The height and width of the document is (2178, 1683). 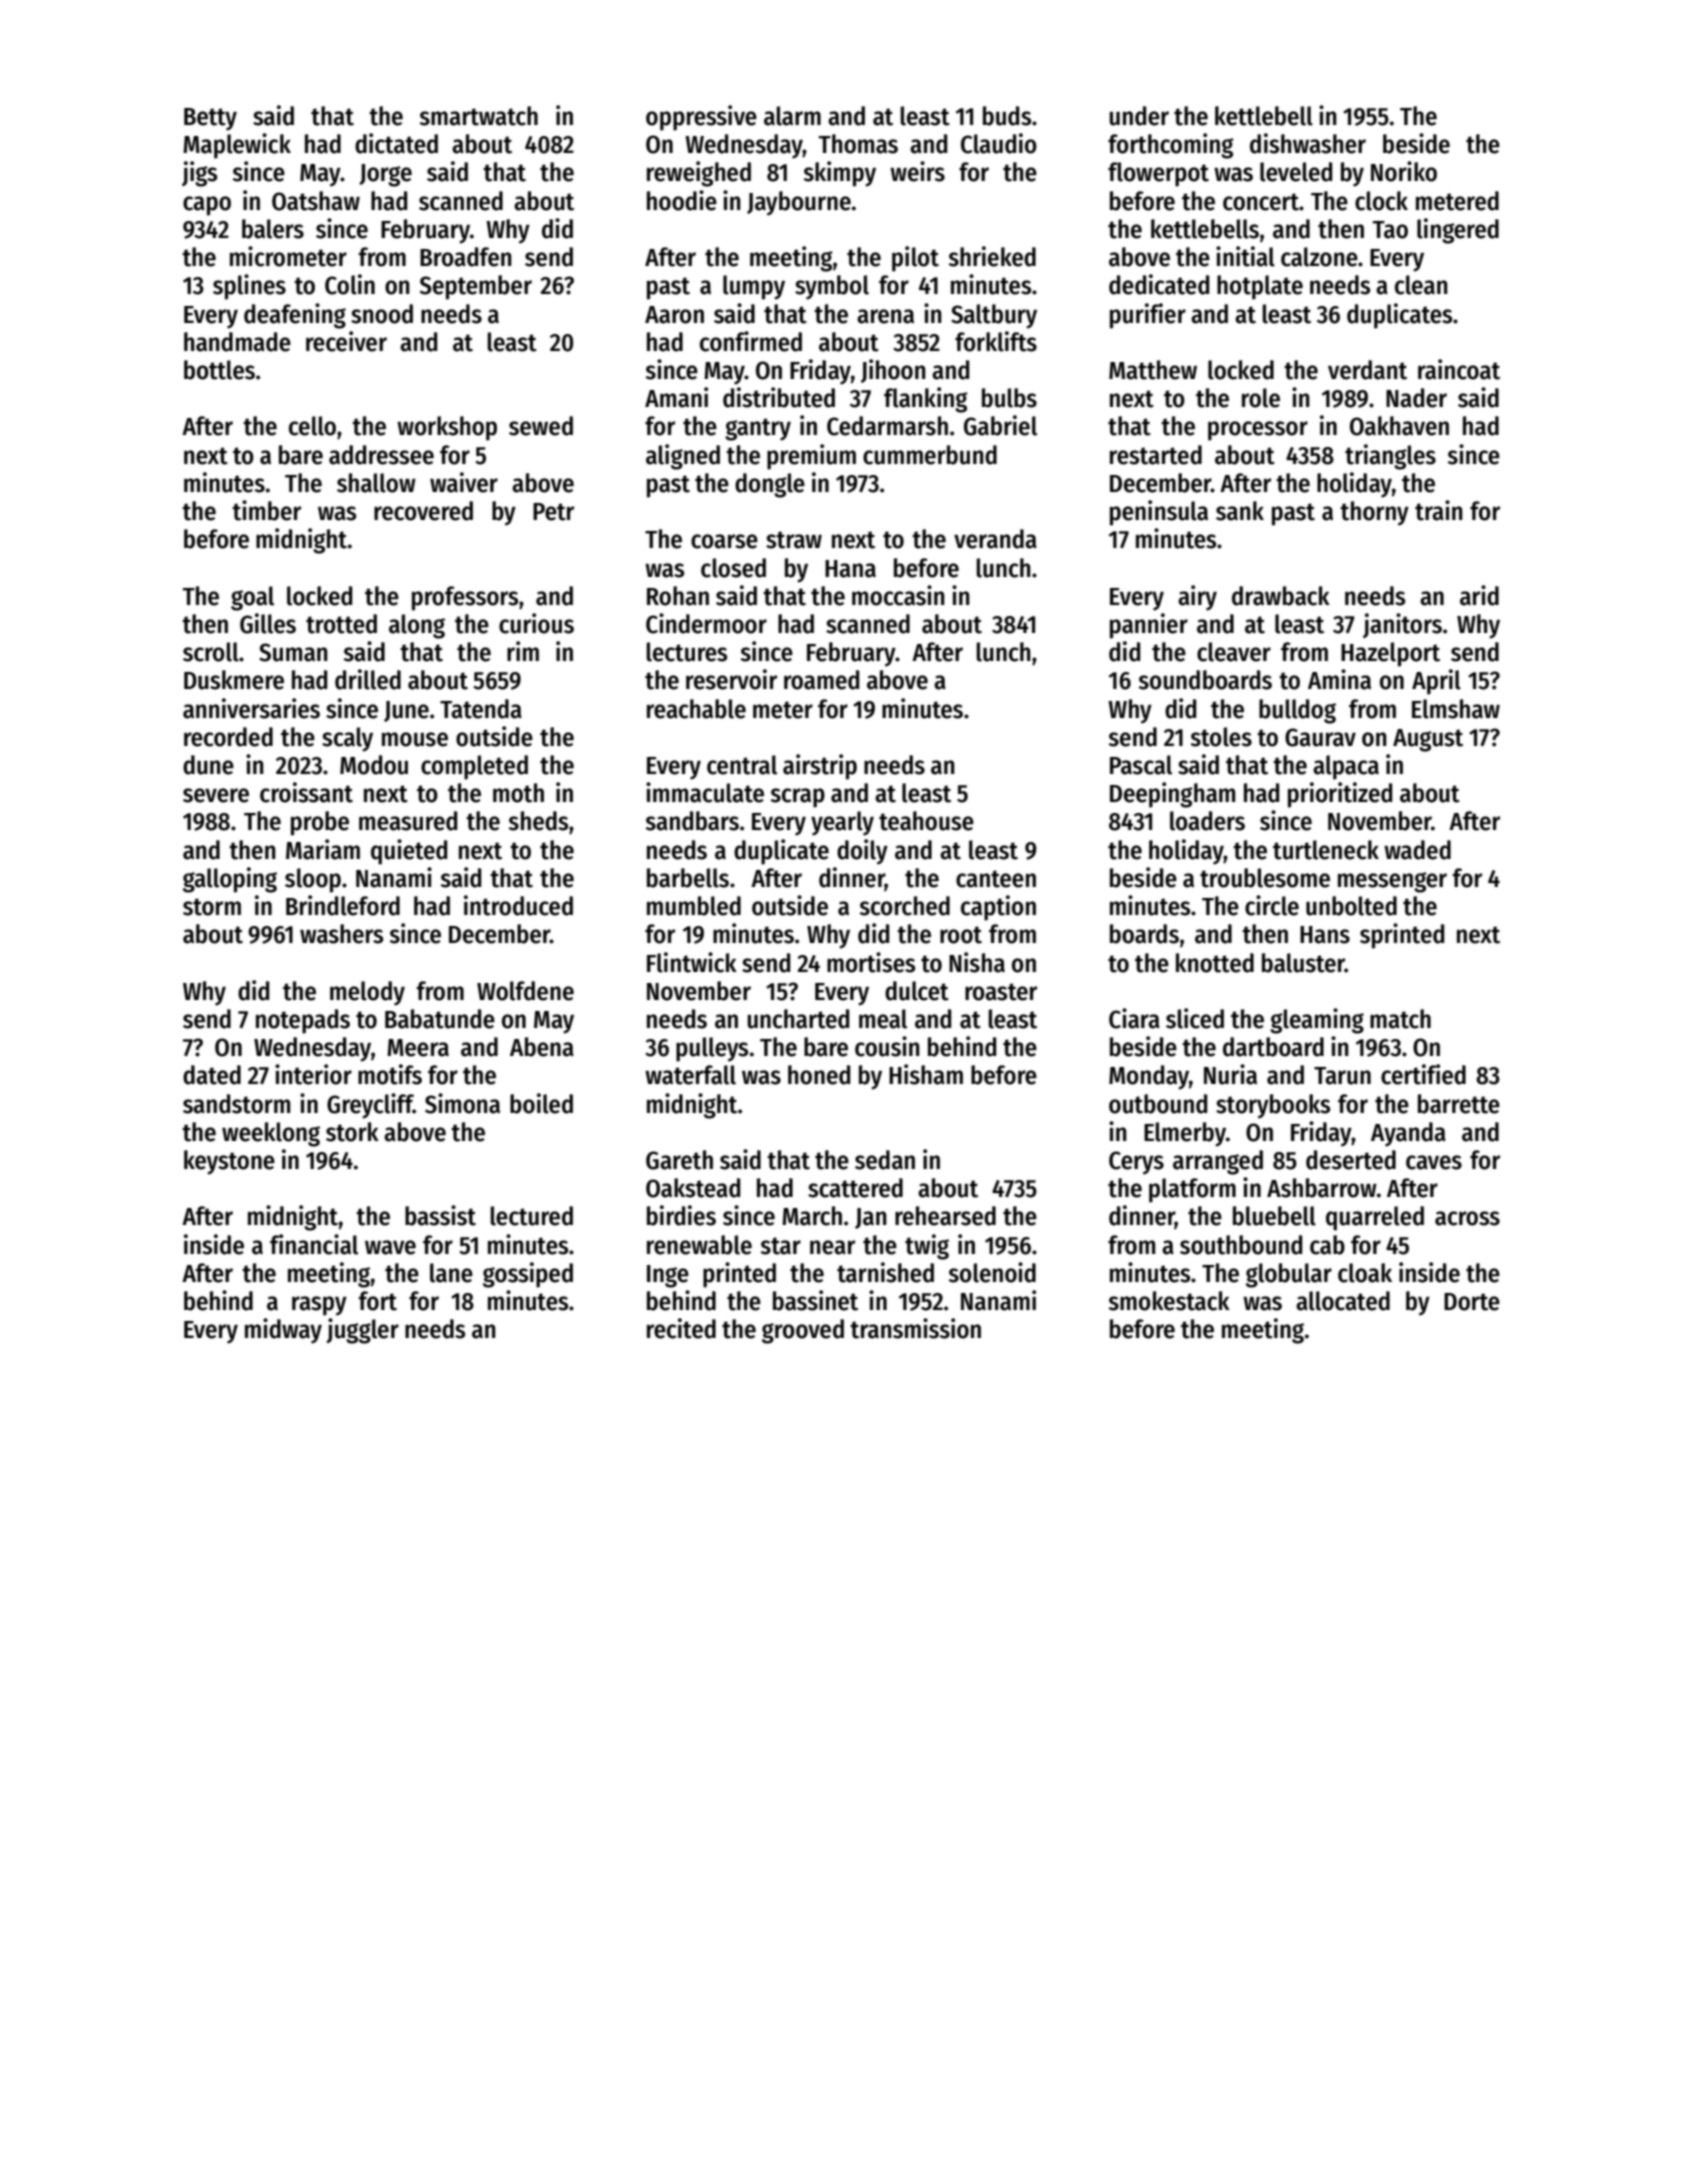 What do you see at coordinates (541, 426) in the document?
I see `sewed` at bounding box center [541, 426].
